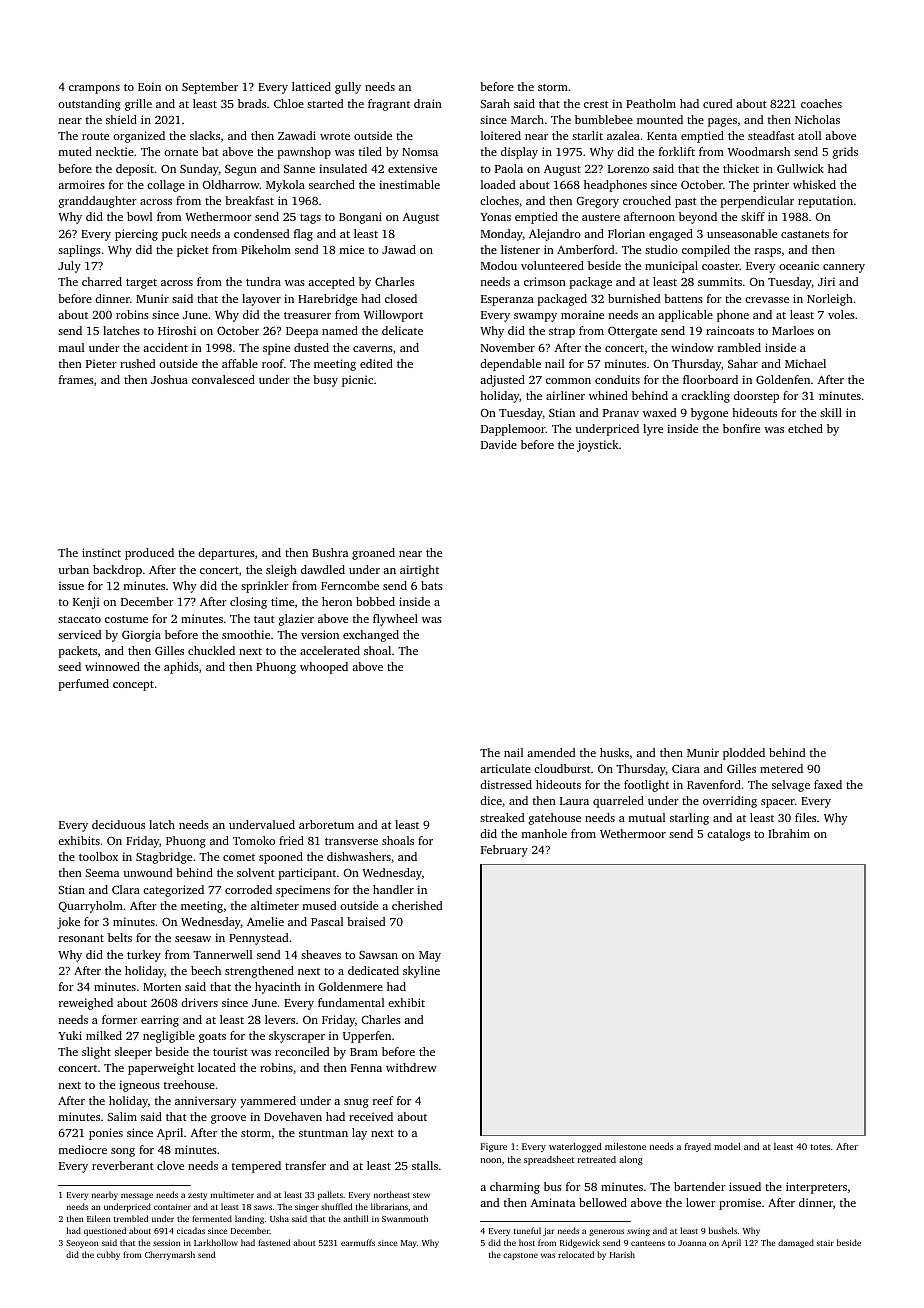 This screenshot has height=1308, width=924. I want to click on fastened, so click(274, 1242).
